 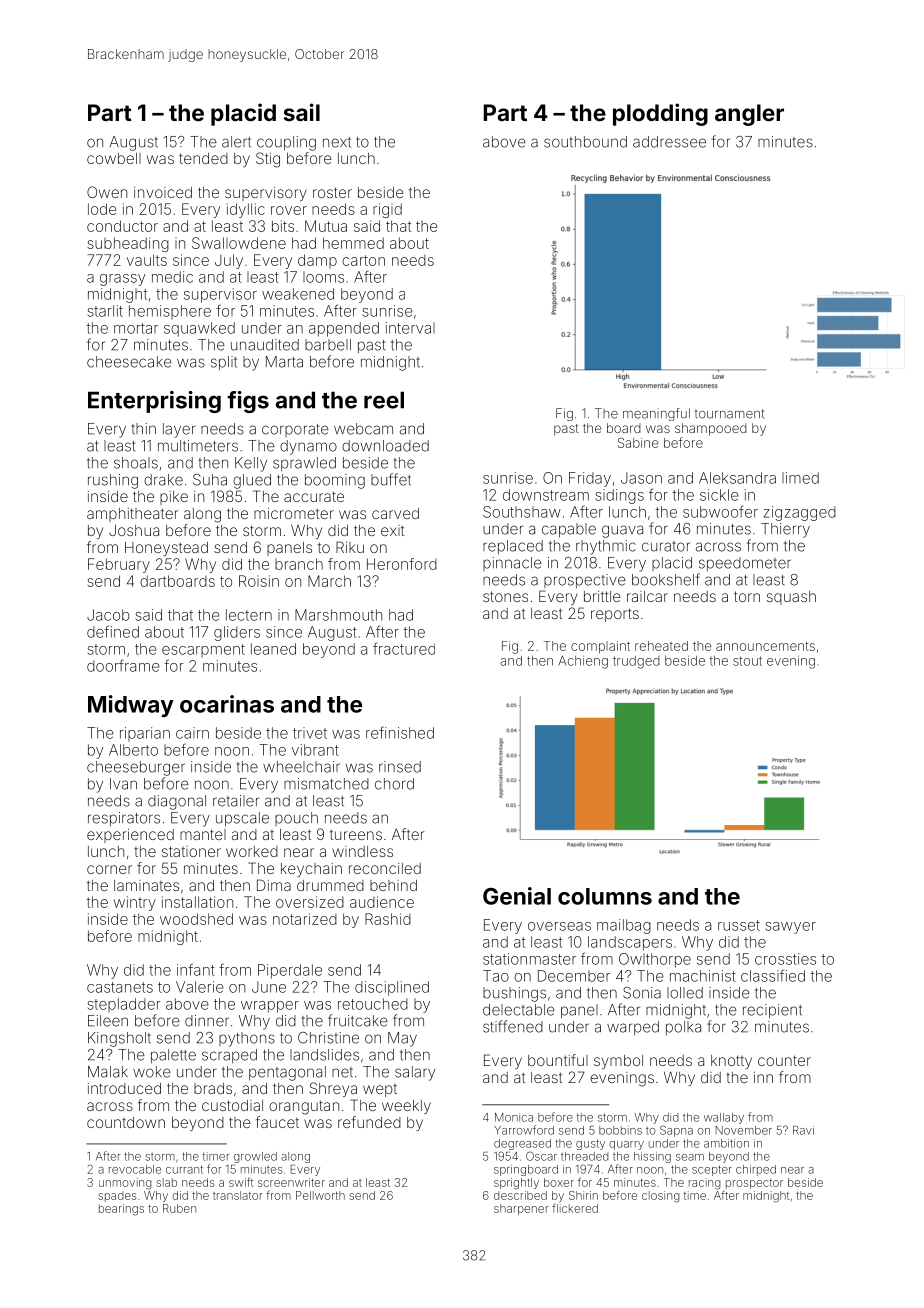 What do you see at coordinates (302, 112) in the screenshot?
I see `sail` at bounding box center [302, 112].
